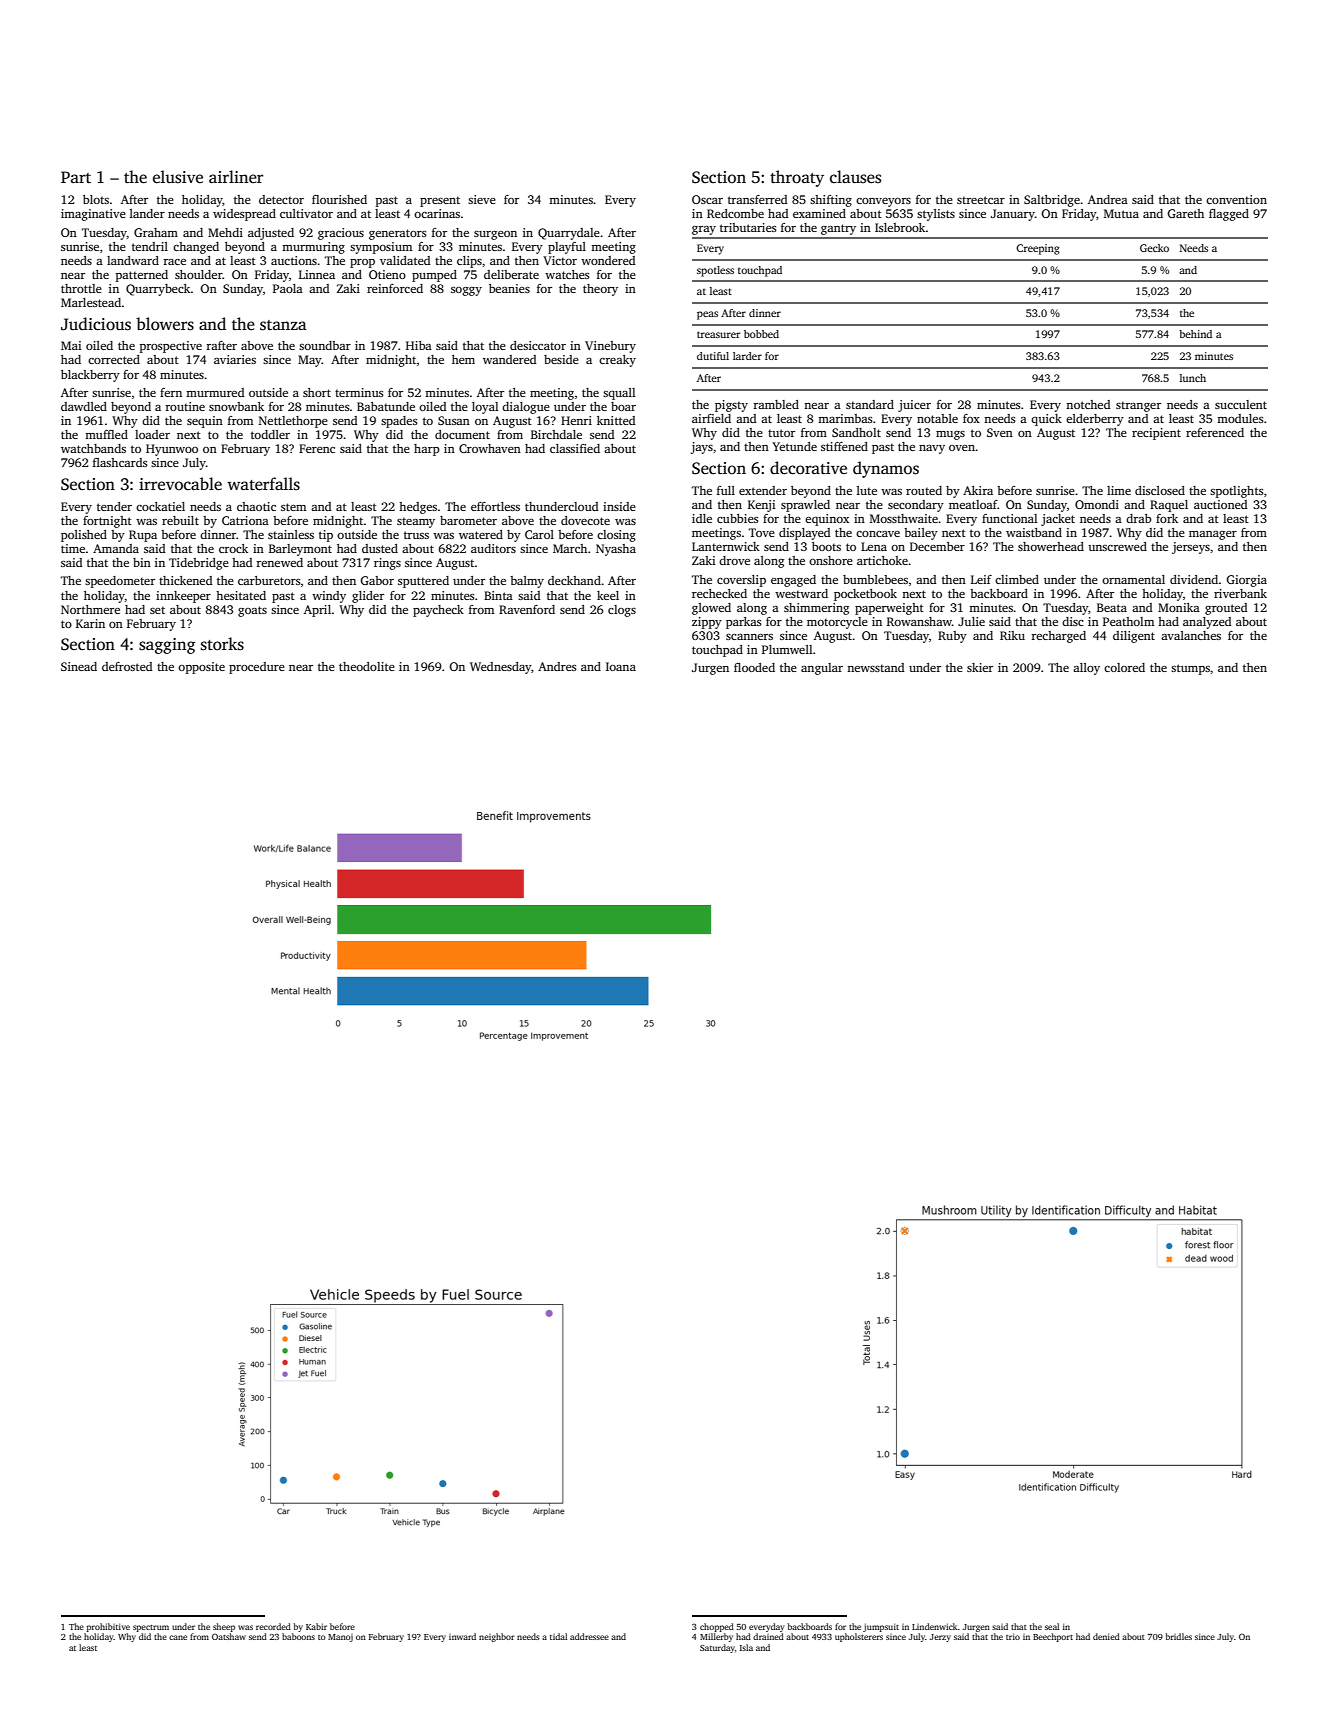 This image has height=1718, width=1328. Describe the element at coordinates (621, 666) in the image. I see `Ioana` at that location.
